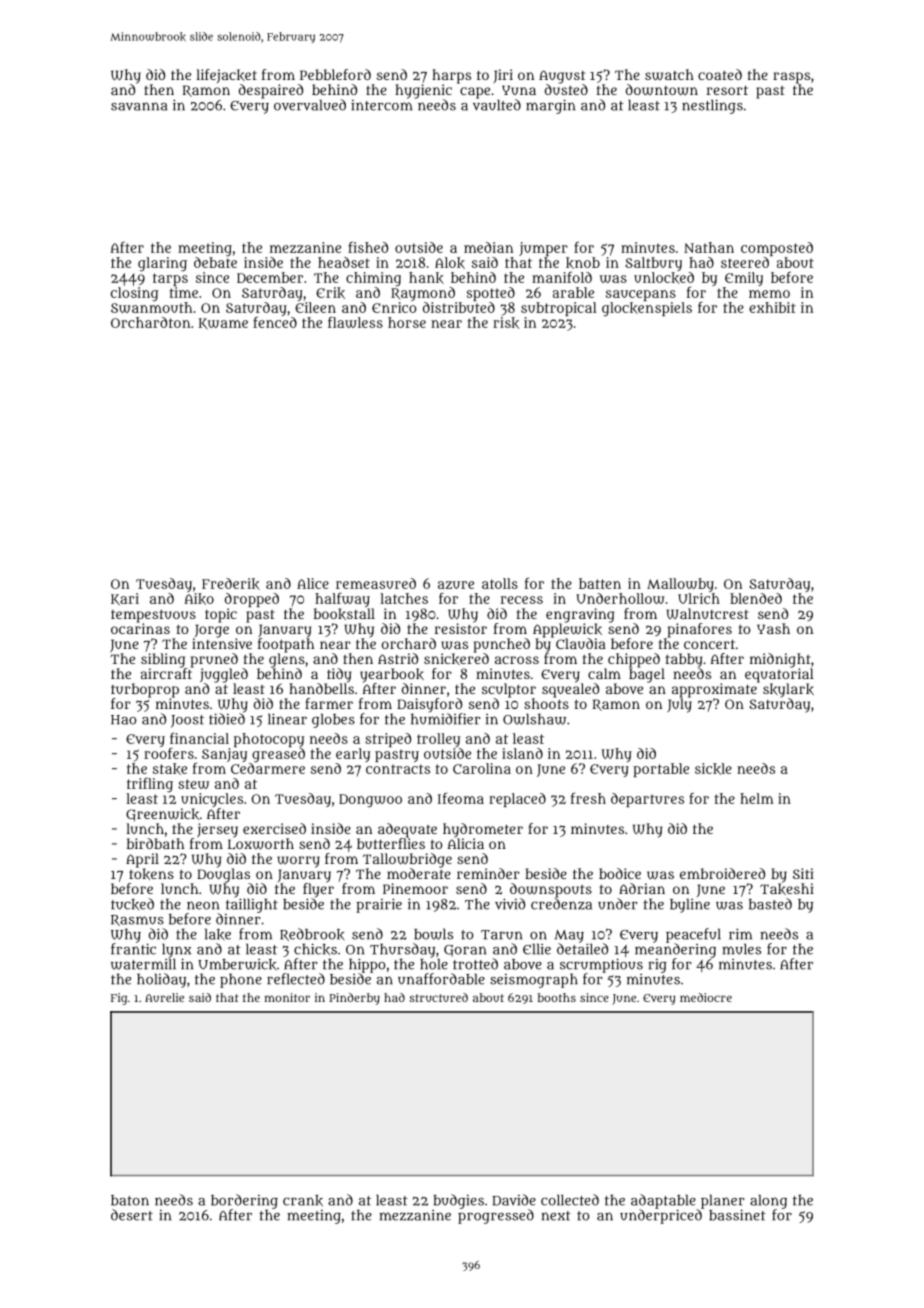 Image resolution: width=924 pixels, height=1308 pixels. Describe the element at coordinates (503, 76) in the document. I see `Jiri` at that location.
